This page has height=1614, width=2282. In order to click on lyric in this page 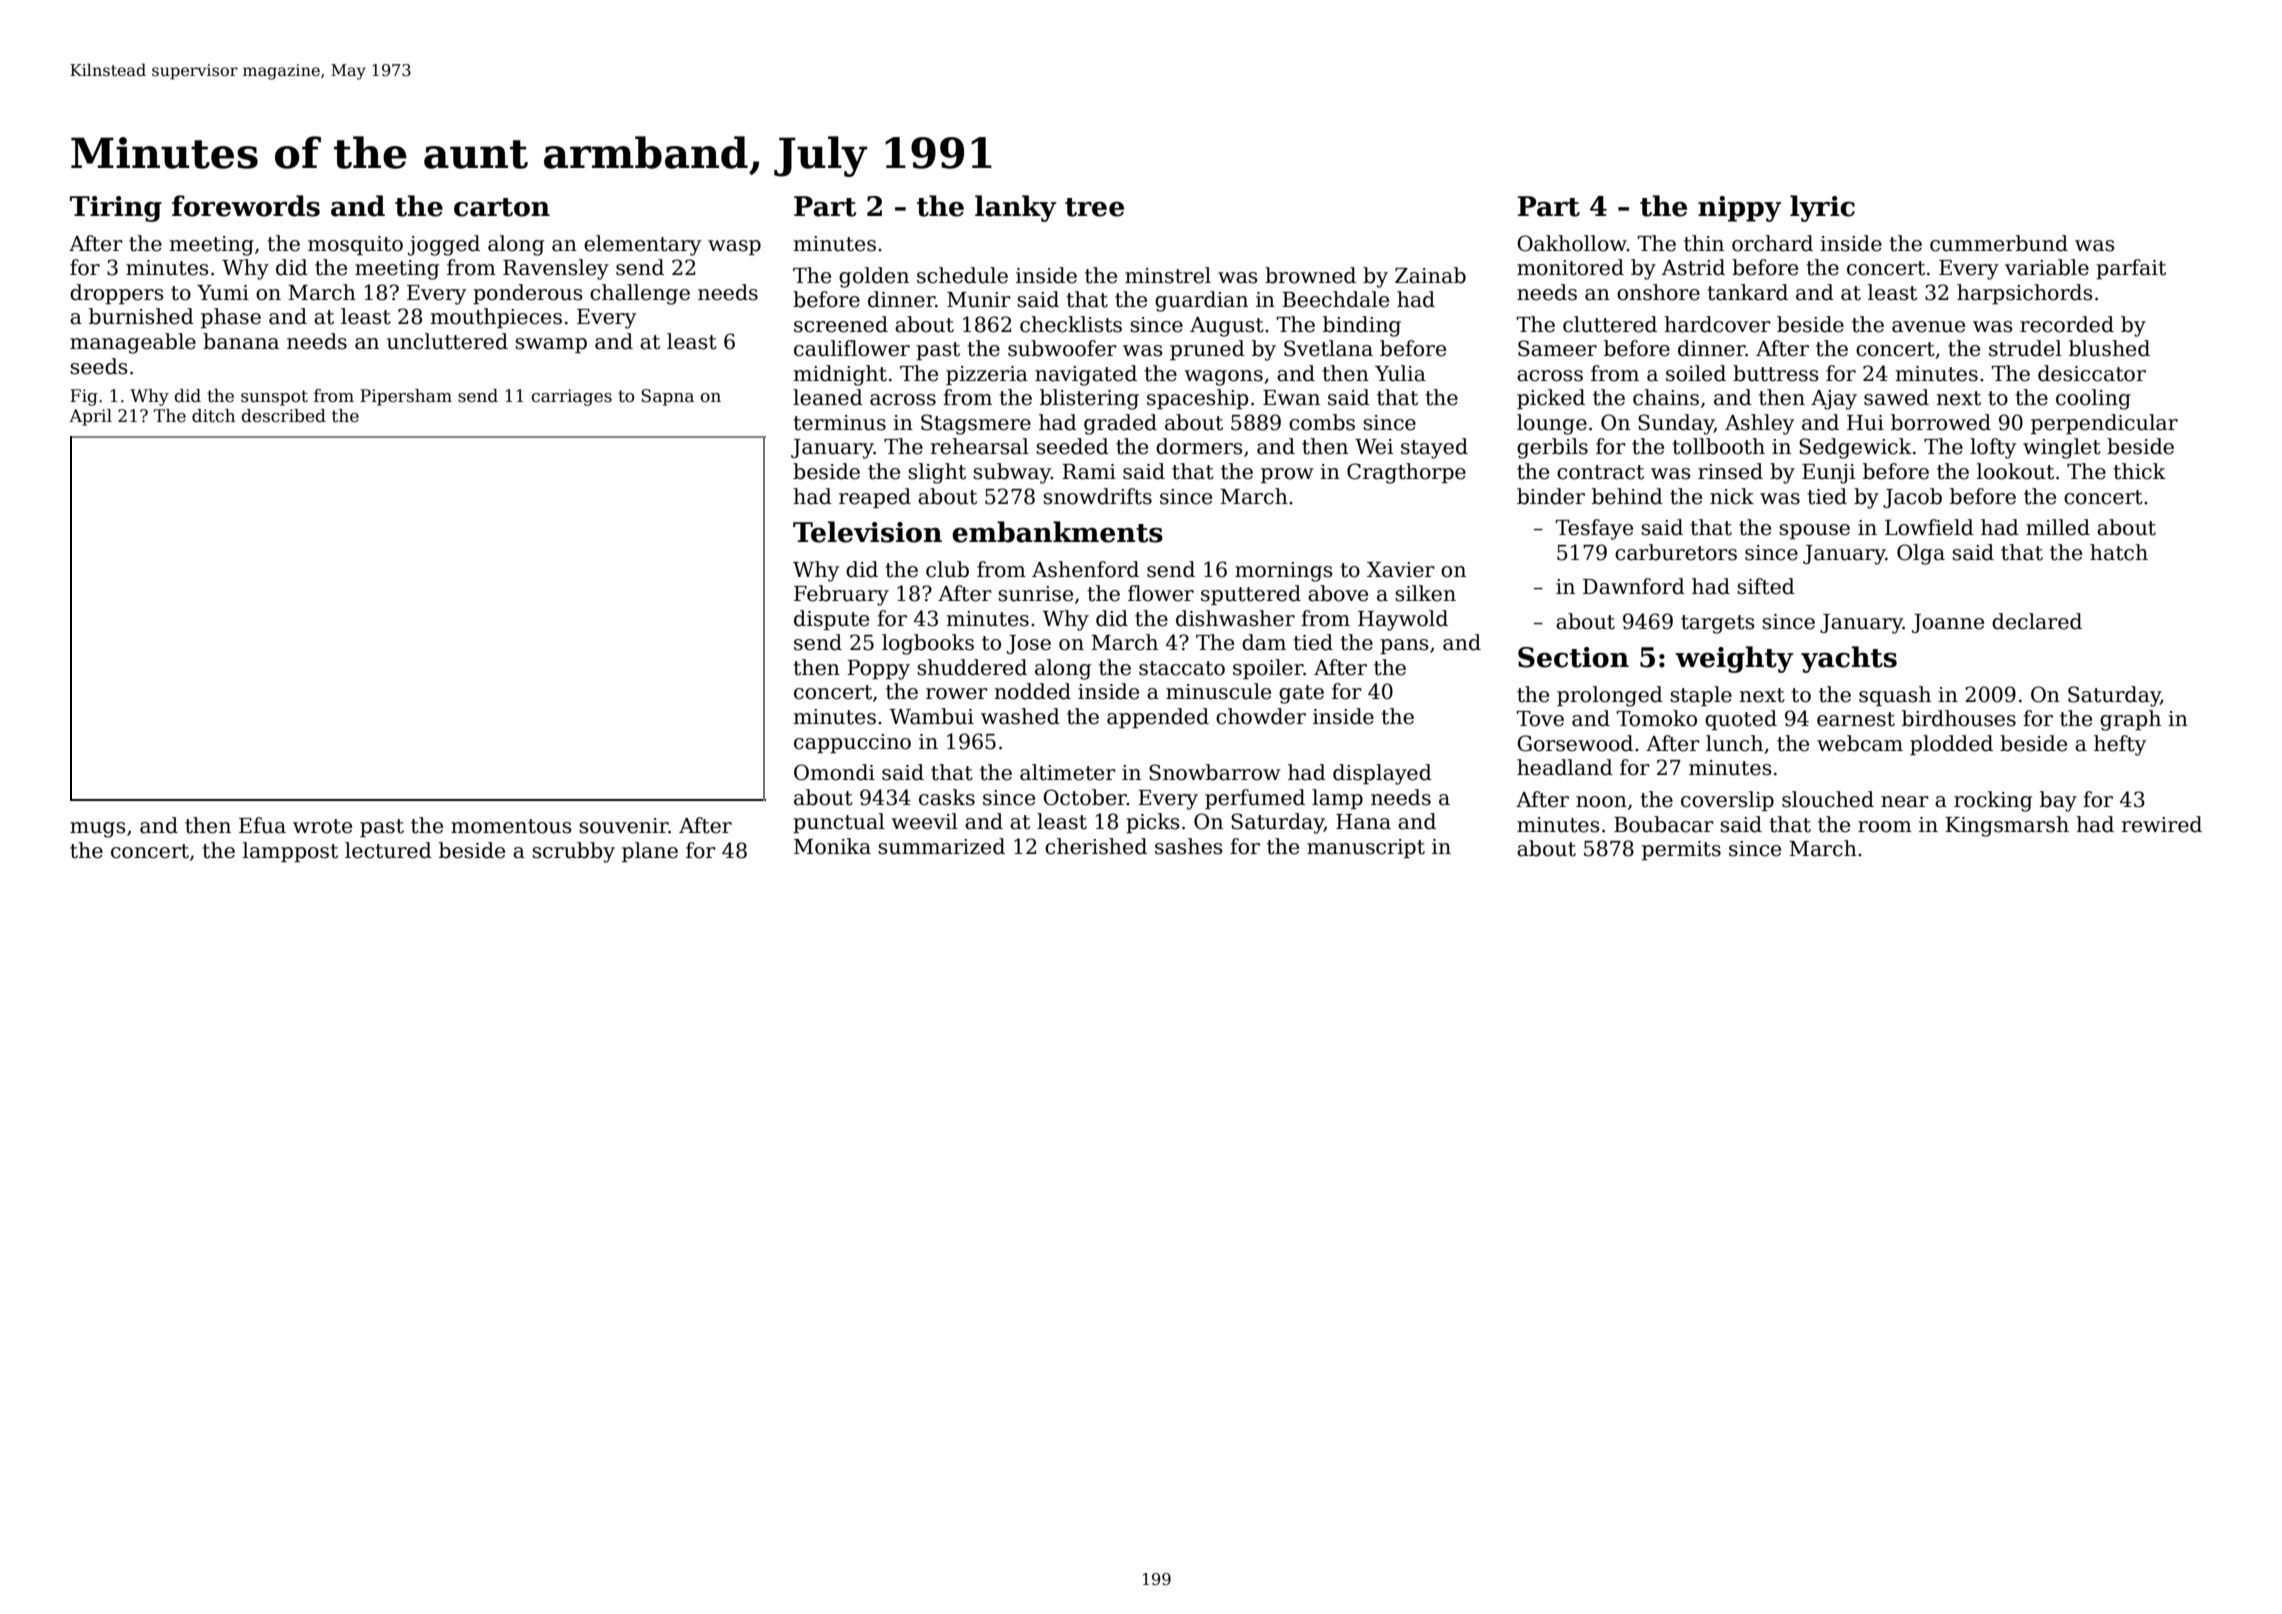, I will do `click(1822, 208)`.
